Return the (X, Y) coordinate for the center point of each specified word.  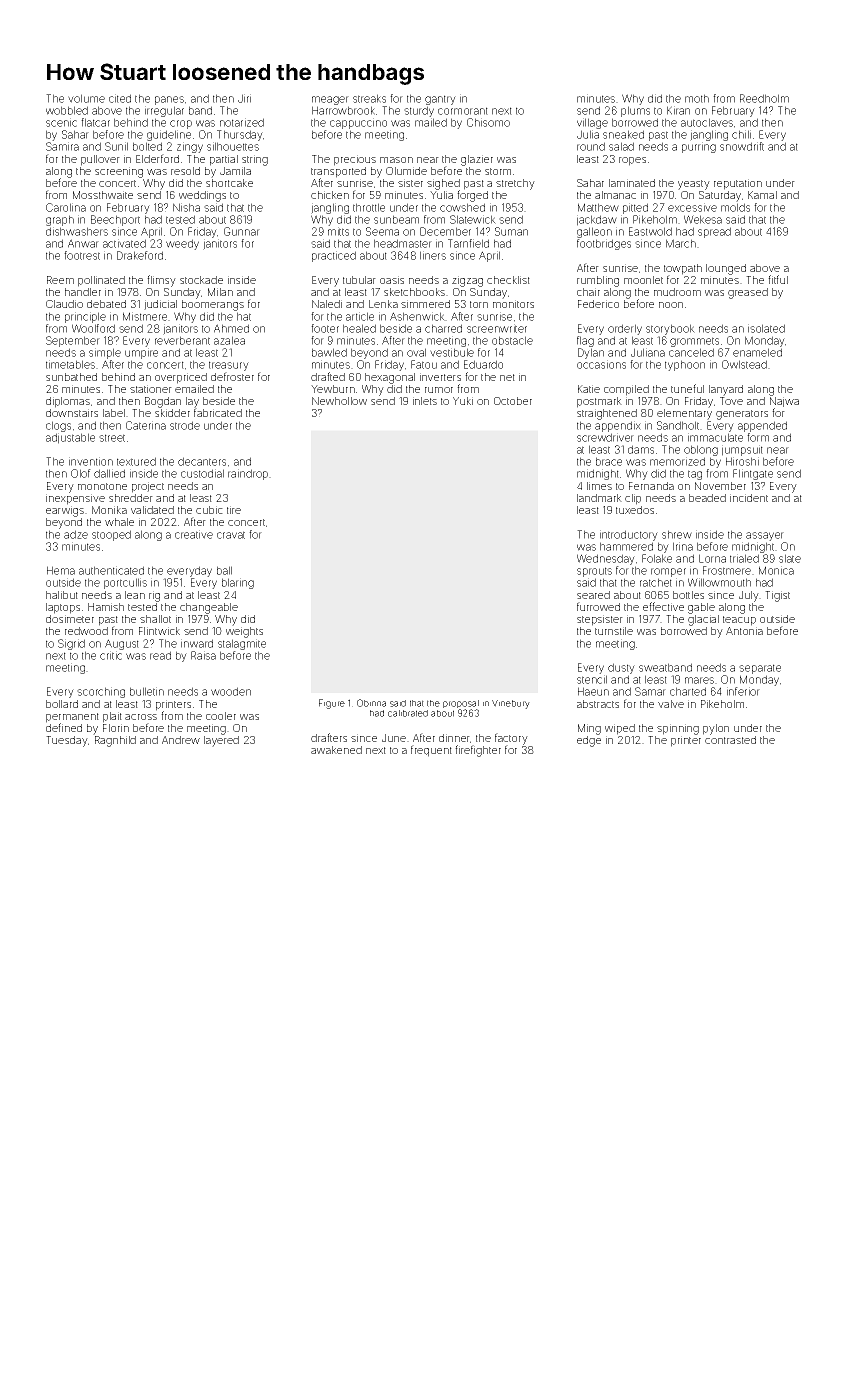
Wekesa (703, 219)
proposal (461, 704)
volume (86, 98)
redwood (86, 631)
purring (699, 147)
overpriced (181, 378)
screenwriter (497, 328)
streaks (369, 98)
